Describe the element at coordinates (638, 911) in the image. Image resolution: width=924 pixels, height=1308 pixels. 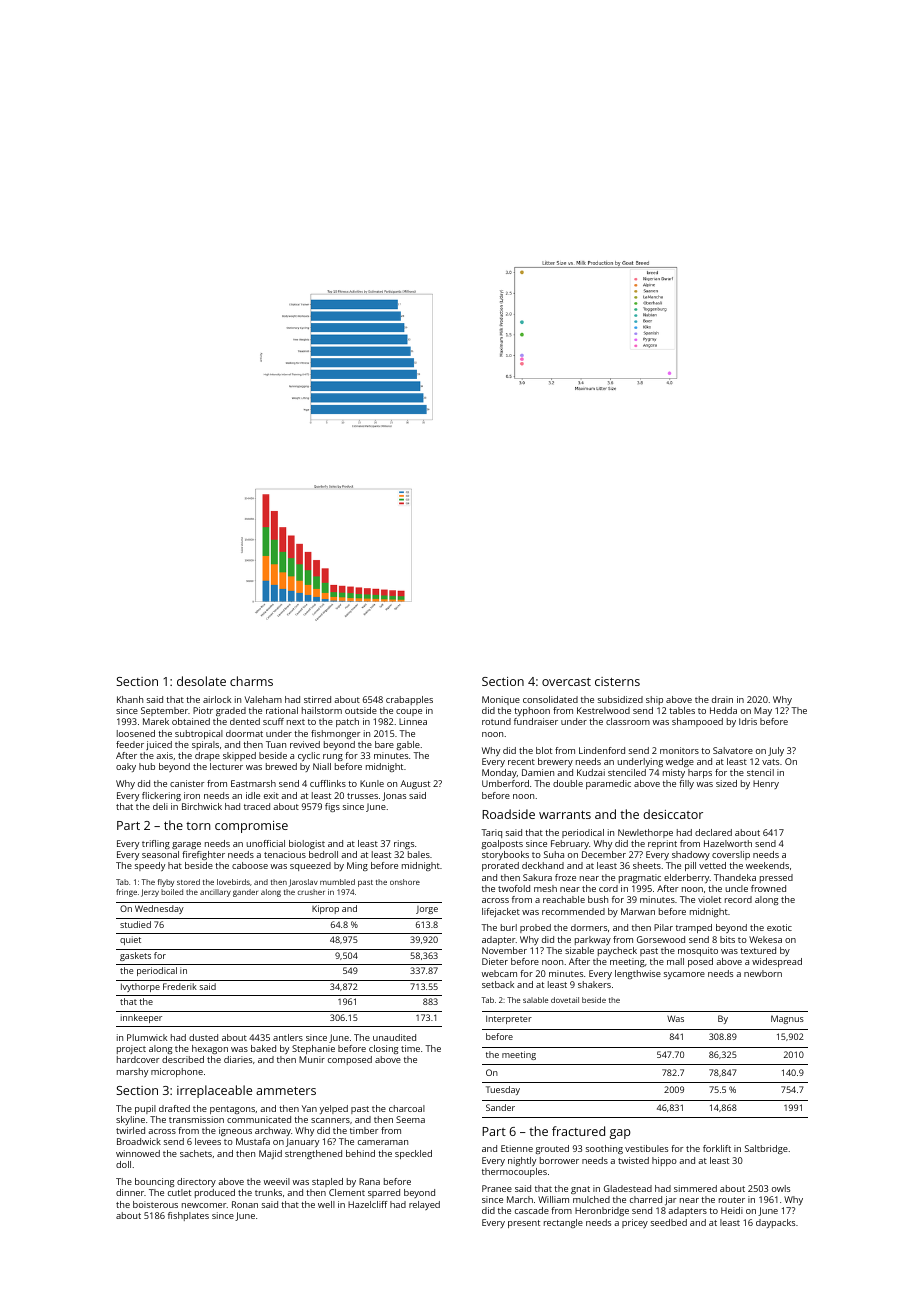
I see `Marwan` at that location.
